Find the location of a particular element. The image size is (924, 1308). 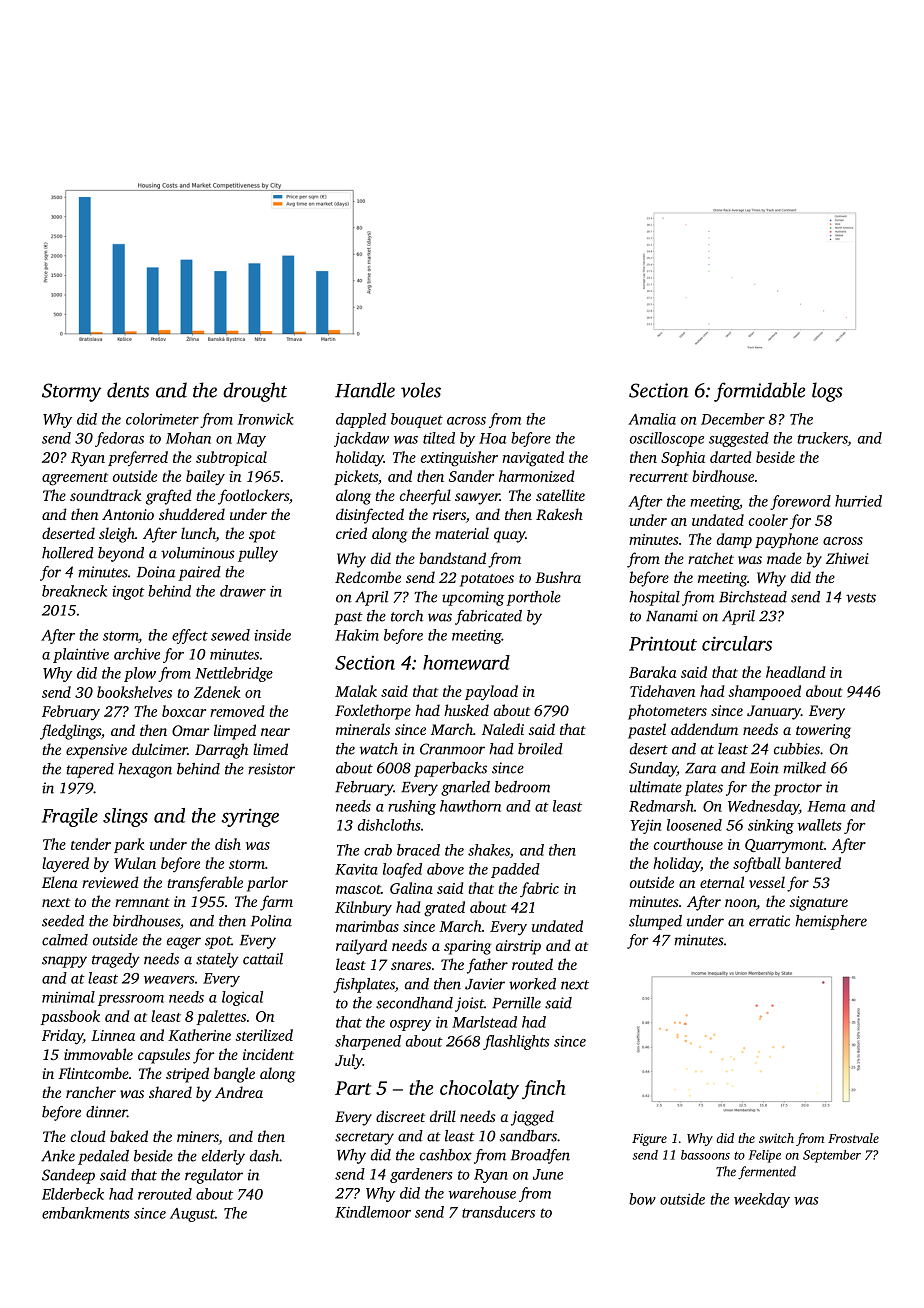

Ironwick is located at coordinates (266, 419).
